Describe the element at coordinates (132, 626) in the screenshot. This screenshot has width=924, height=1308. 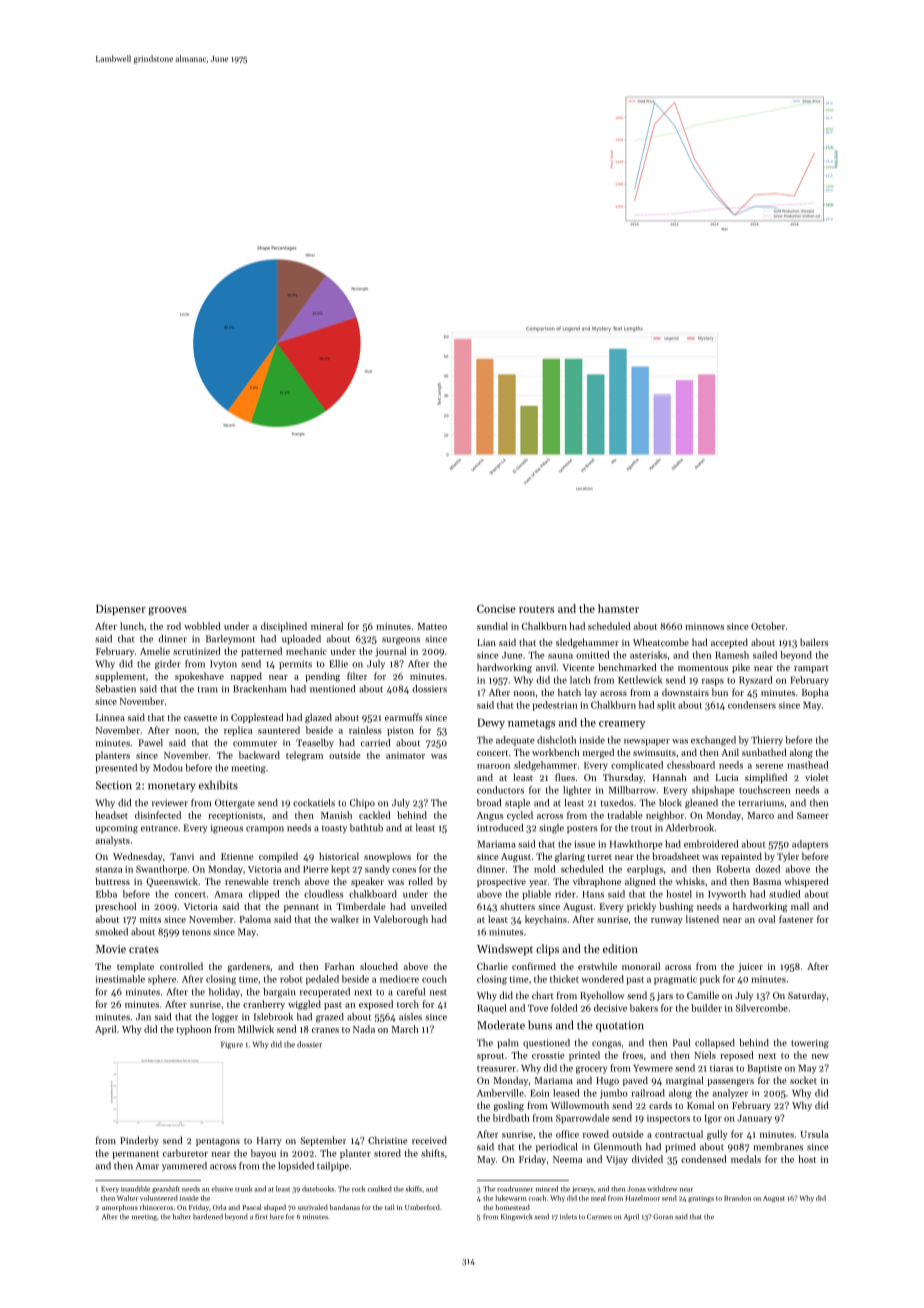
I see `lunch` at that location.
